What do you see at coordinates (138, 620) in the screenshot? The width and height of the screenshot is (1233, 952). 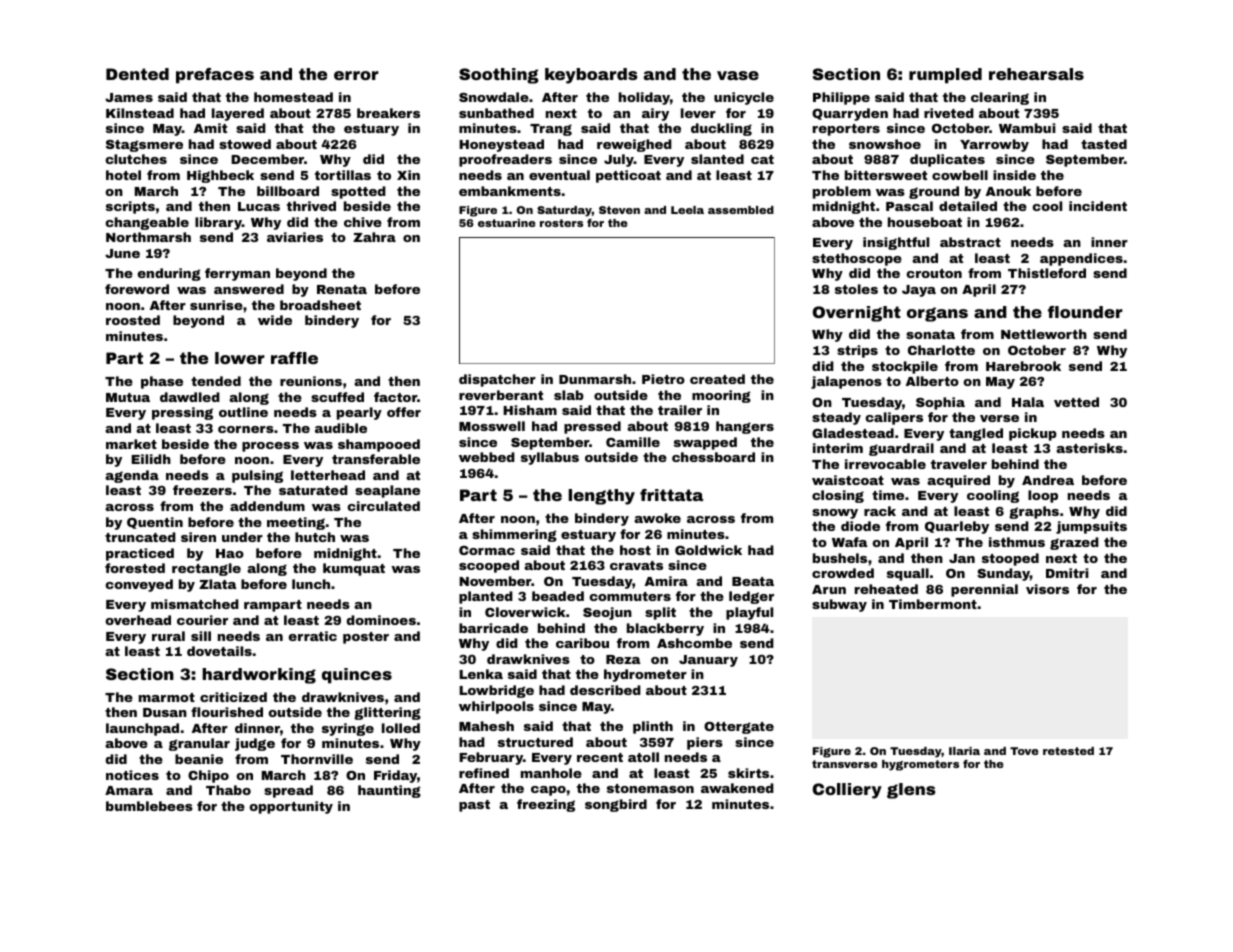 I see `overhead` at bounding box center [138, 620].
